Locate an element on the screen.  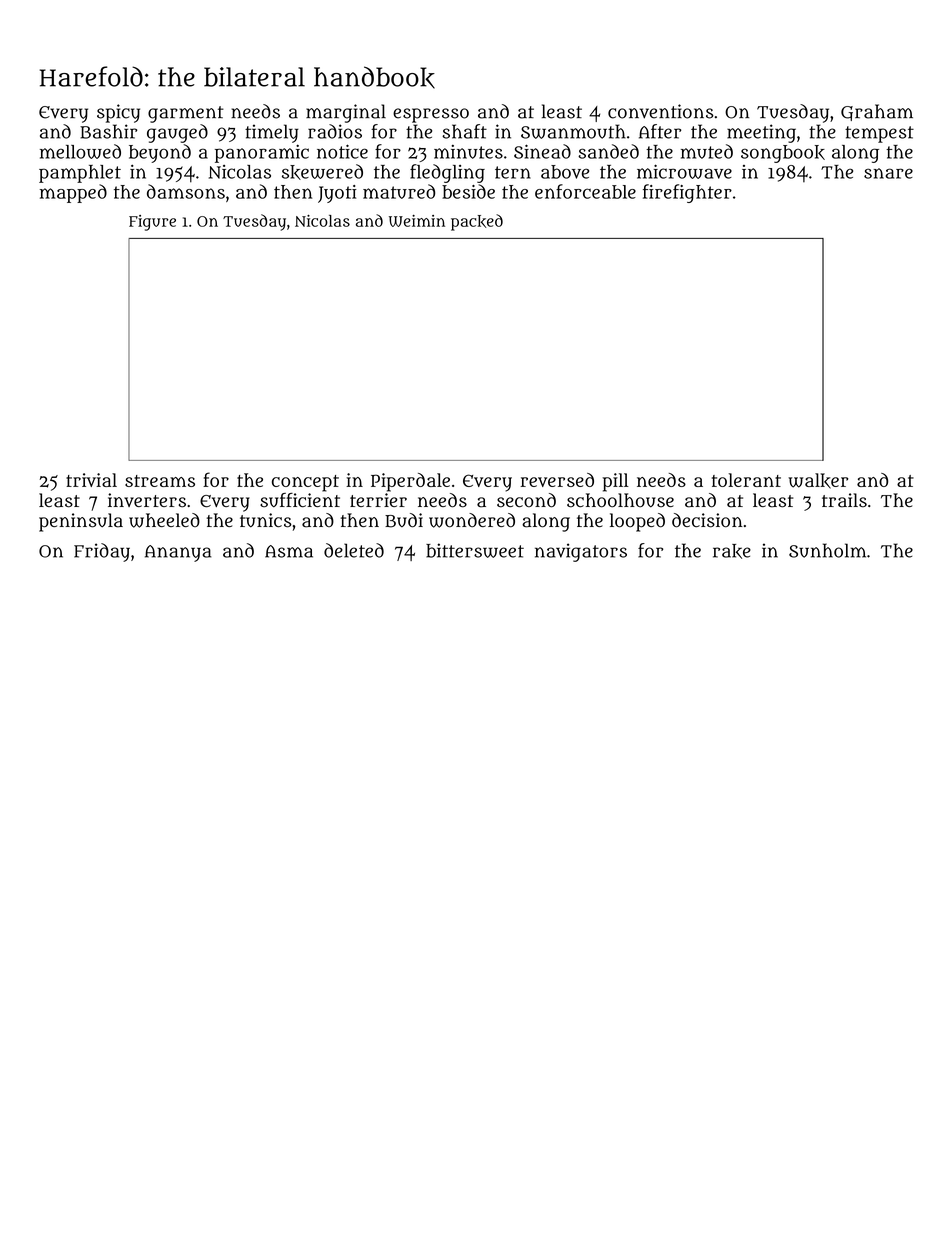
espresso is located at coordinates (431, 115).
